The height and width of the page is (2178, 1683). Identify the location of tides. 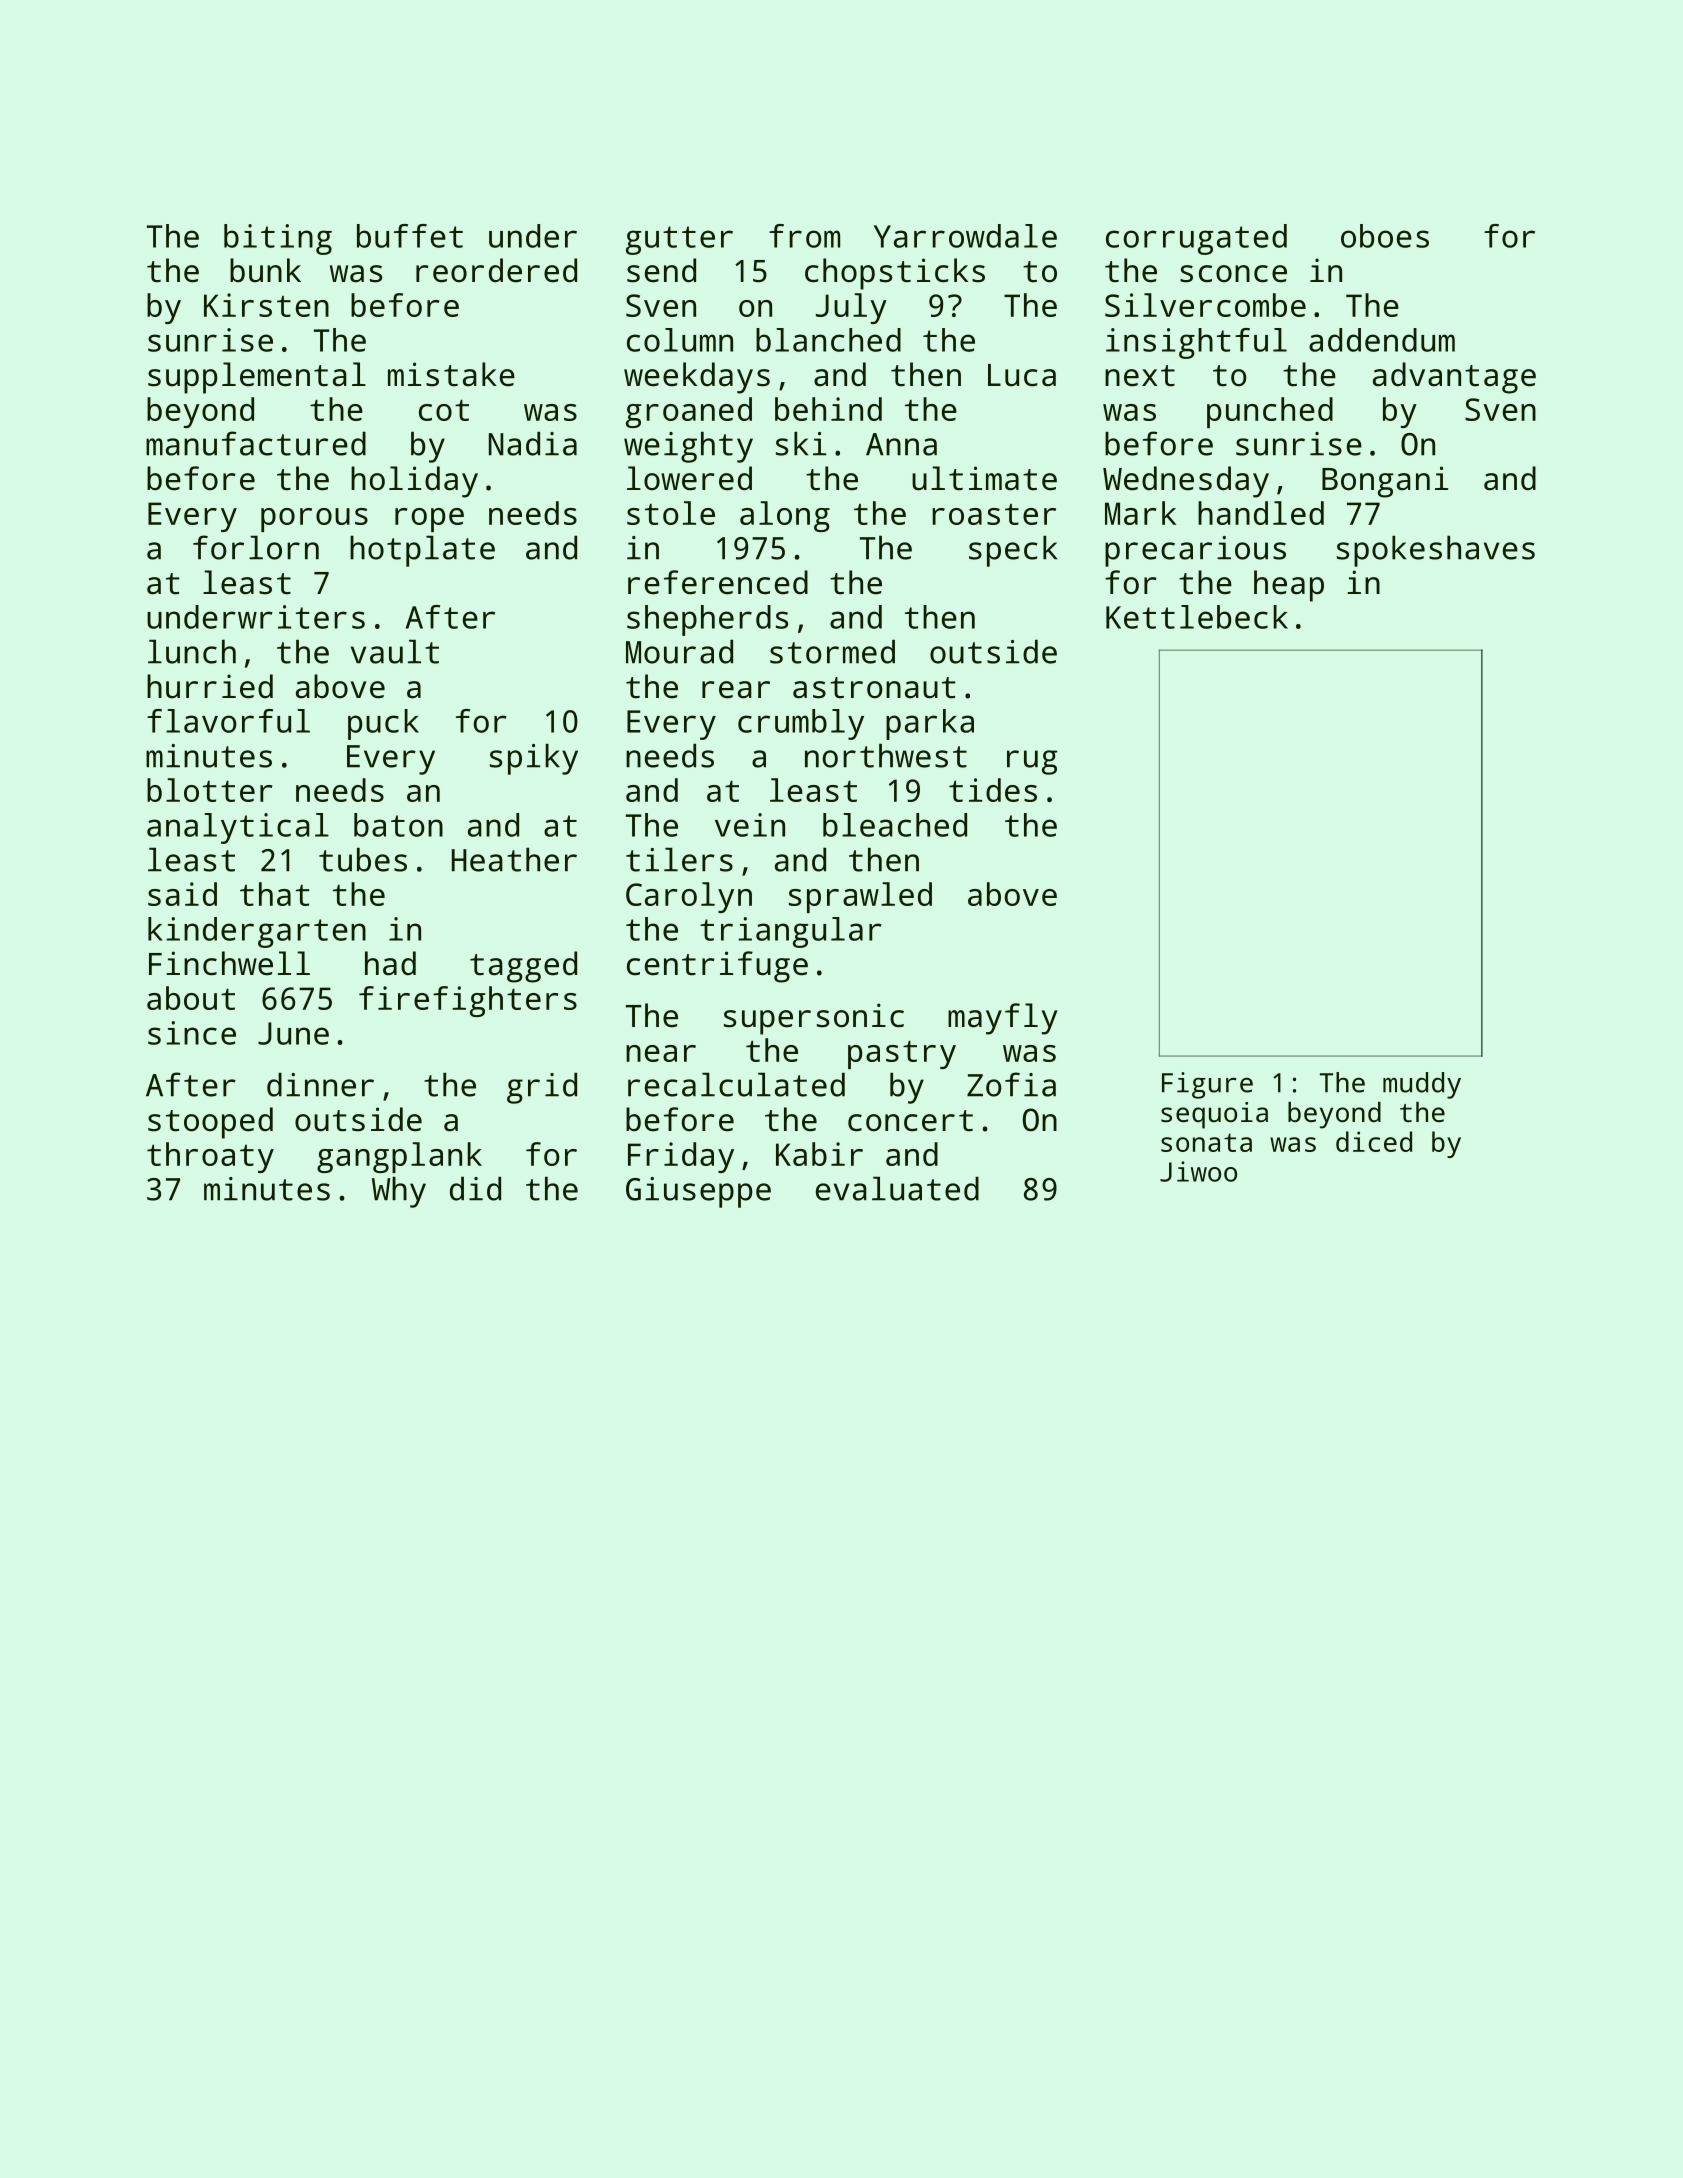
(993, 790).
